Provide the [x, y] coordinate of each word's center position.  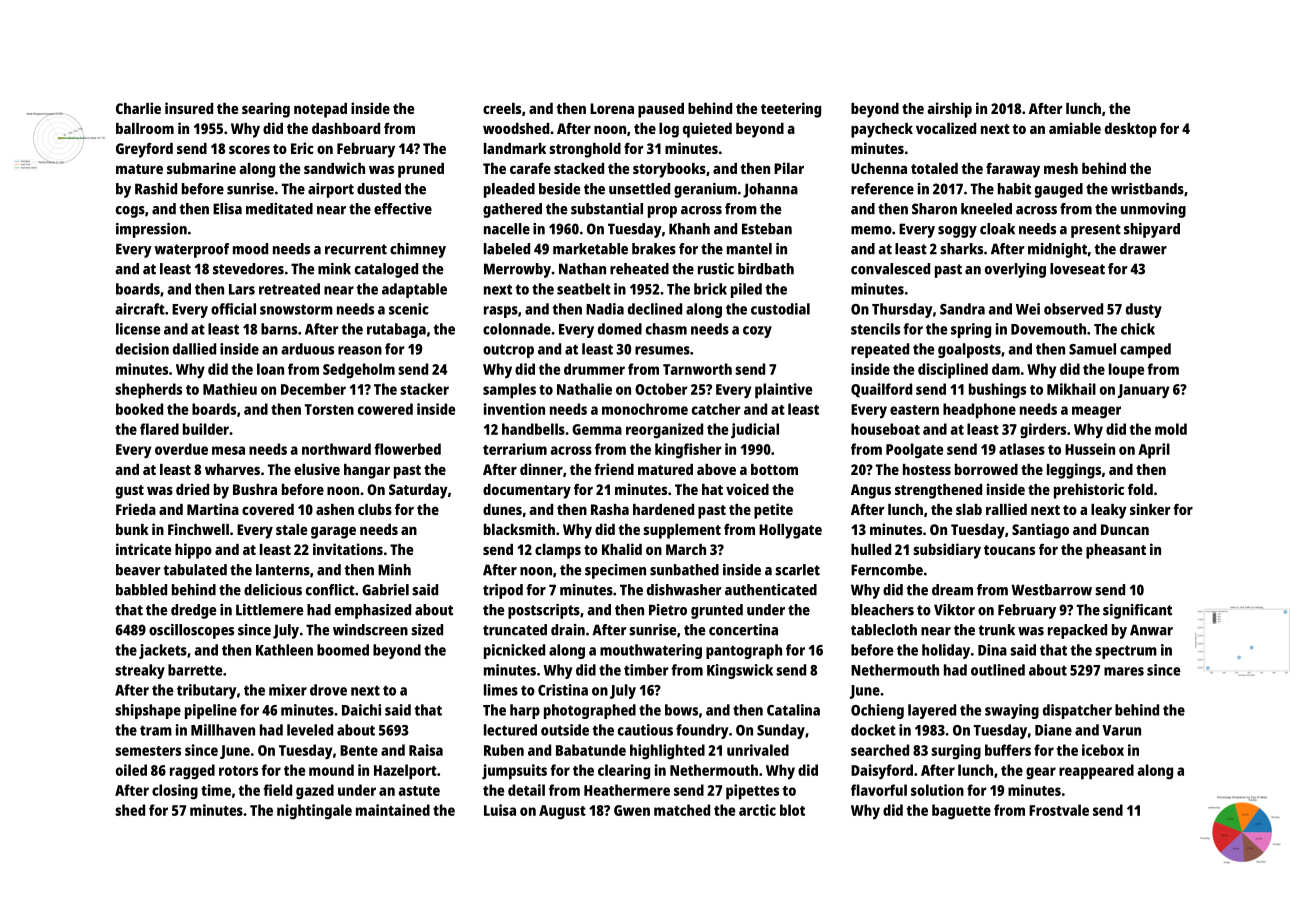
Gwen [632, 810]
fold [1140, 489]
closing [175, 792]
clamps [558, 551]
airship [949, 110]
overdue [181, 449]
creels [502, 108]
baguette [961, 812]
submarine [201, 168]
